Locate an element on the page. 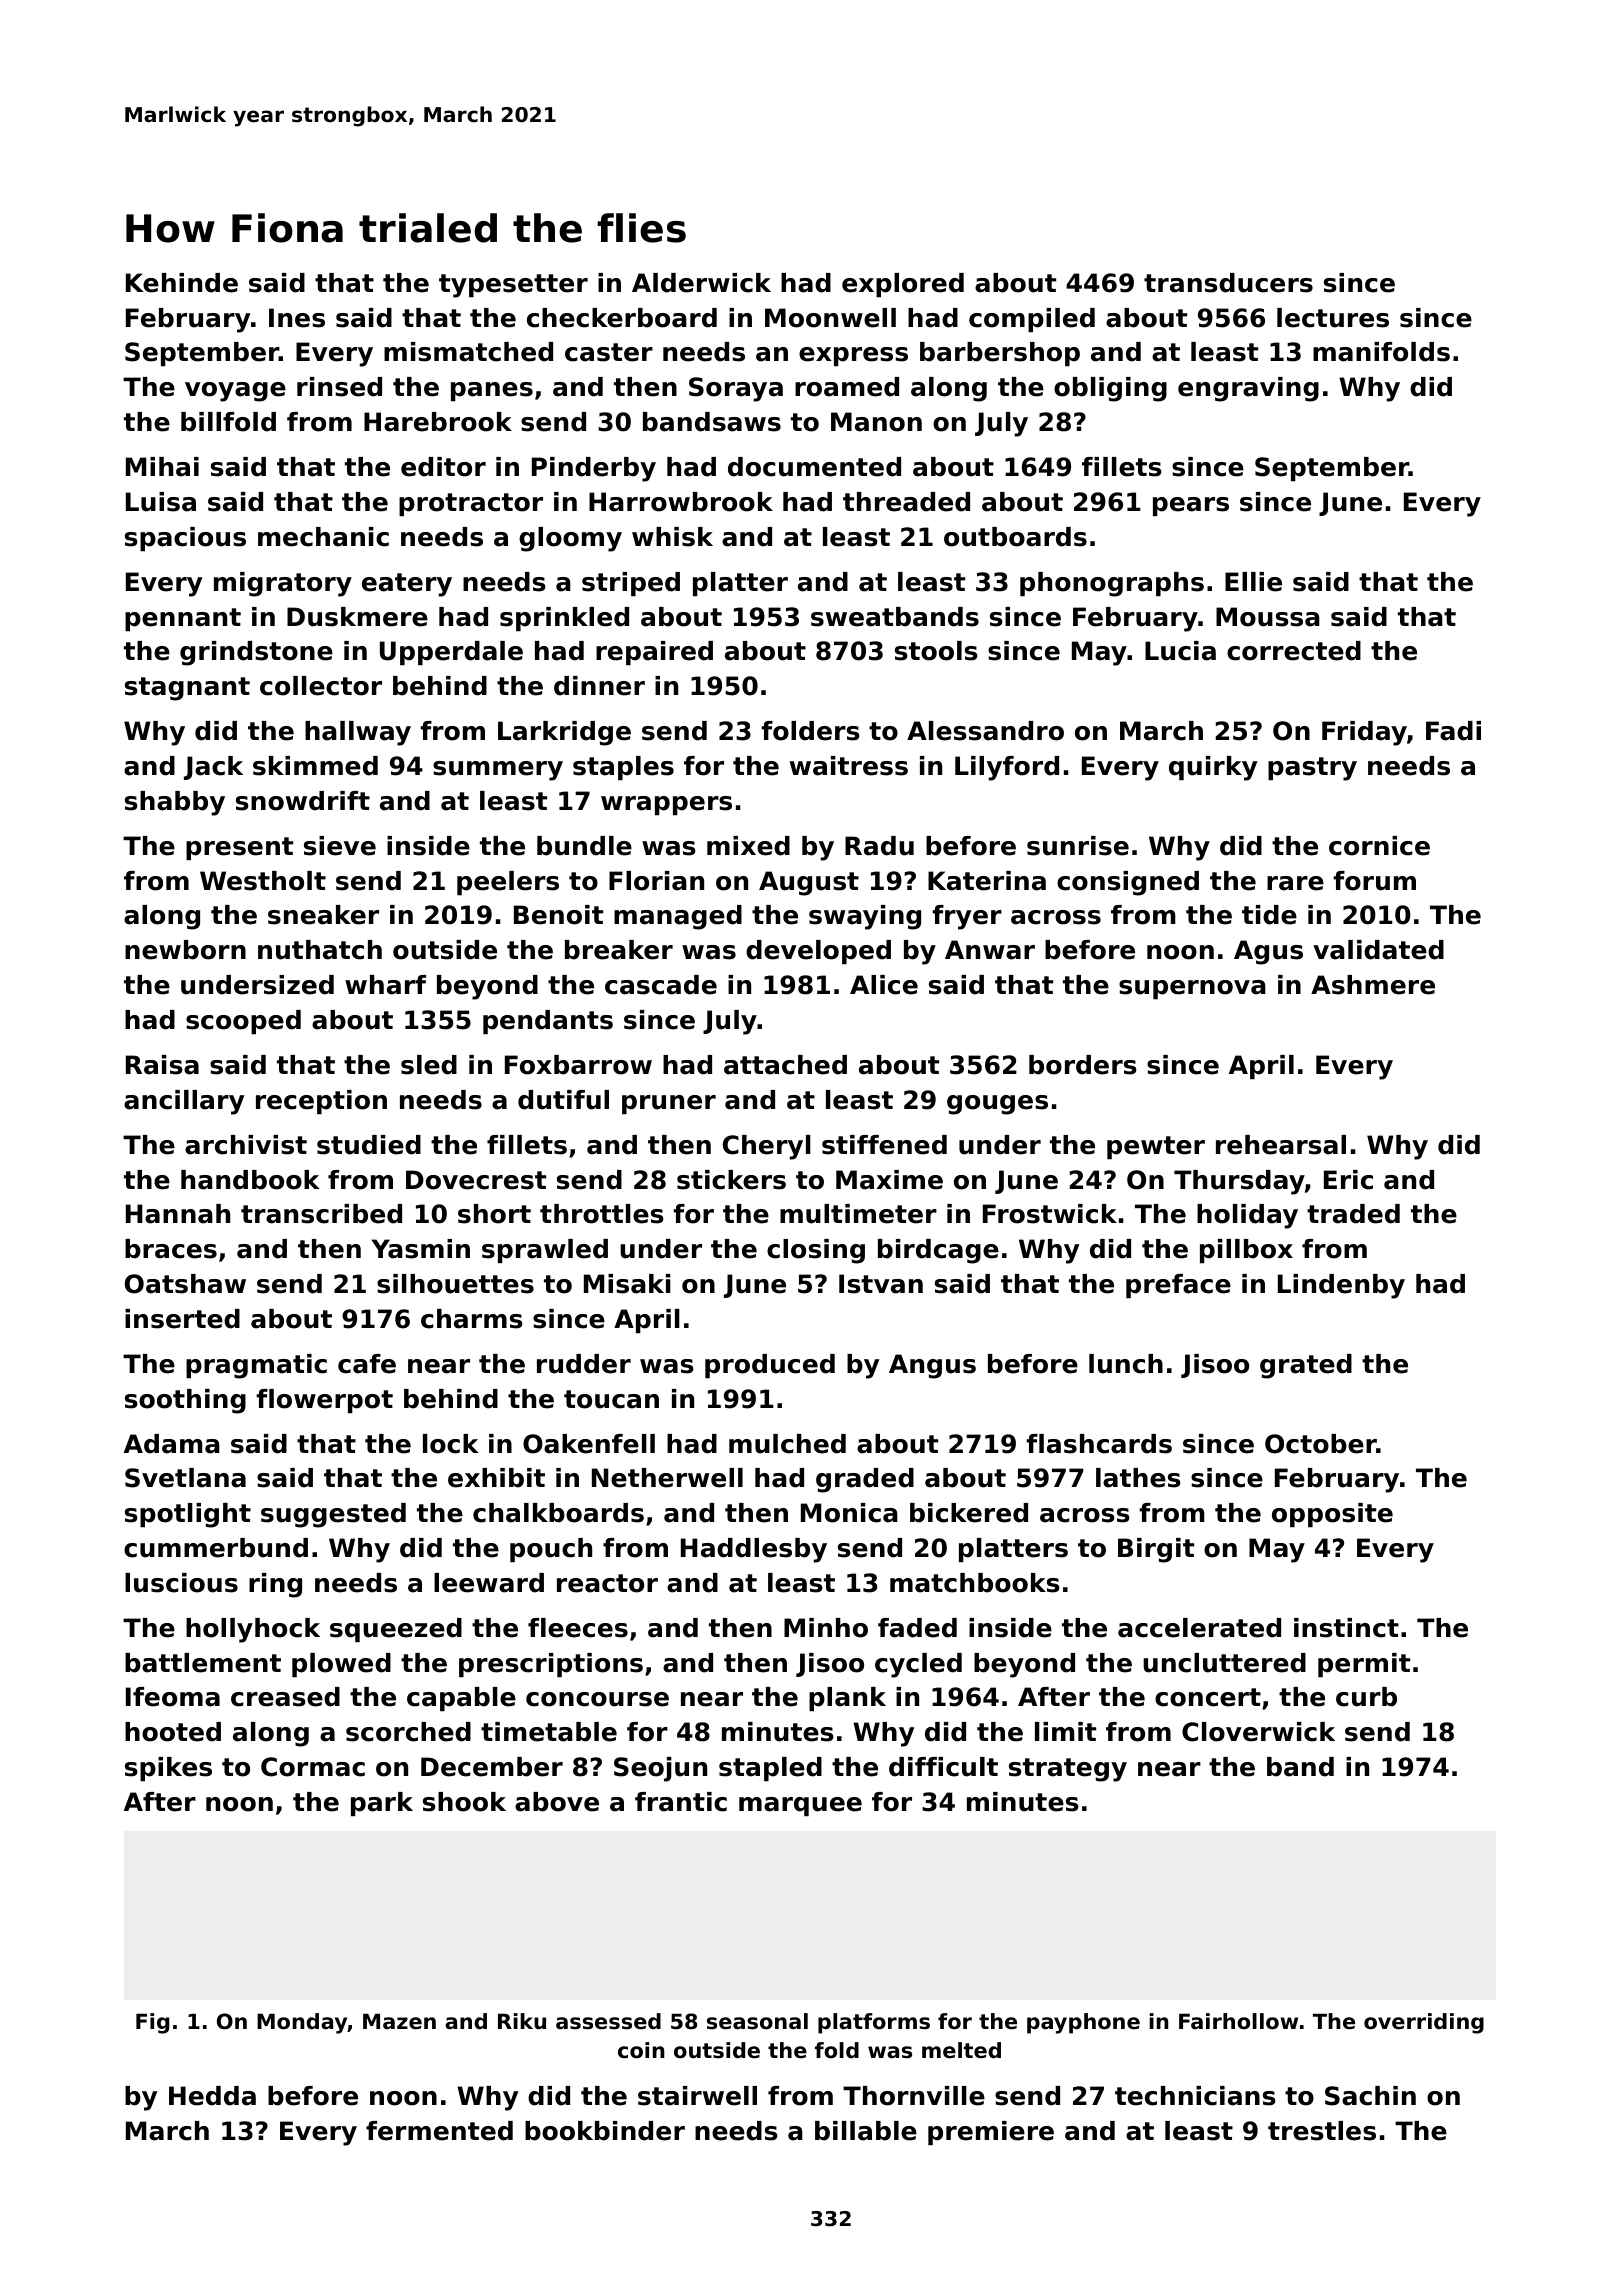  Kehinde is located at coordinates (182, 283).
